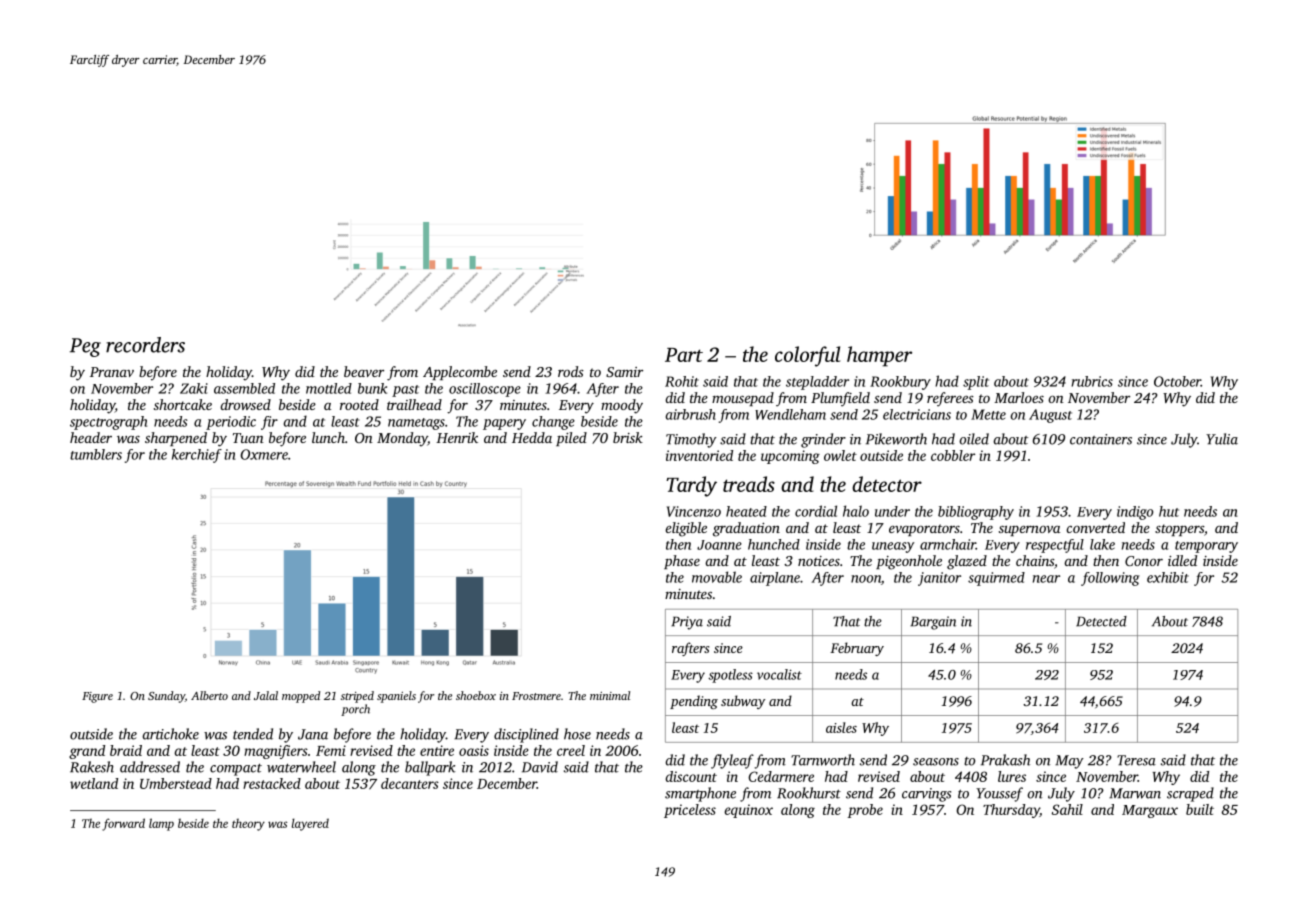  I want to click on Part, so click(684, 355).
